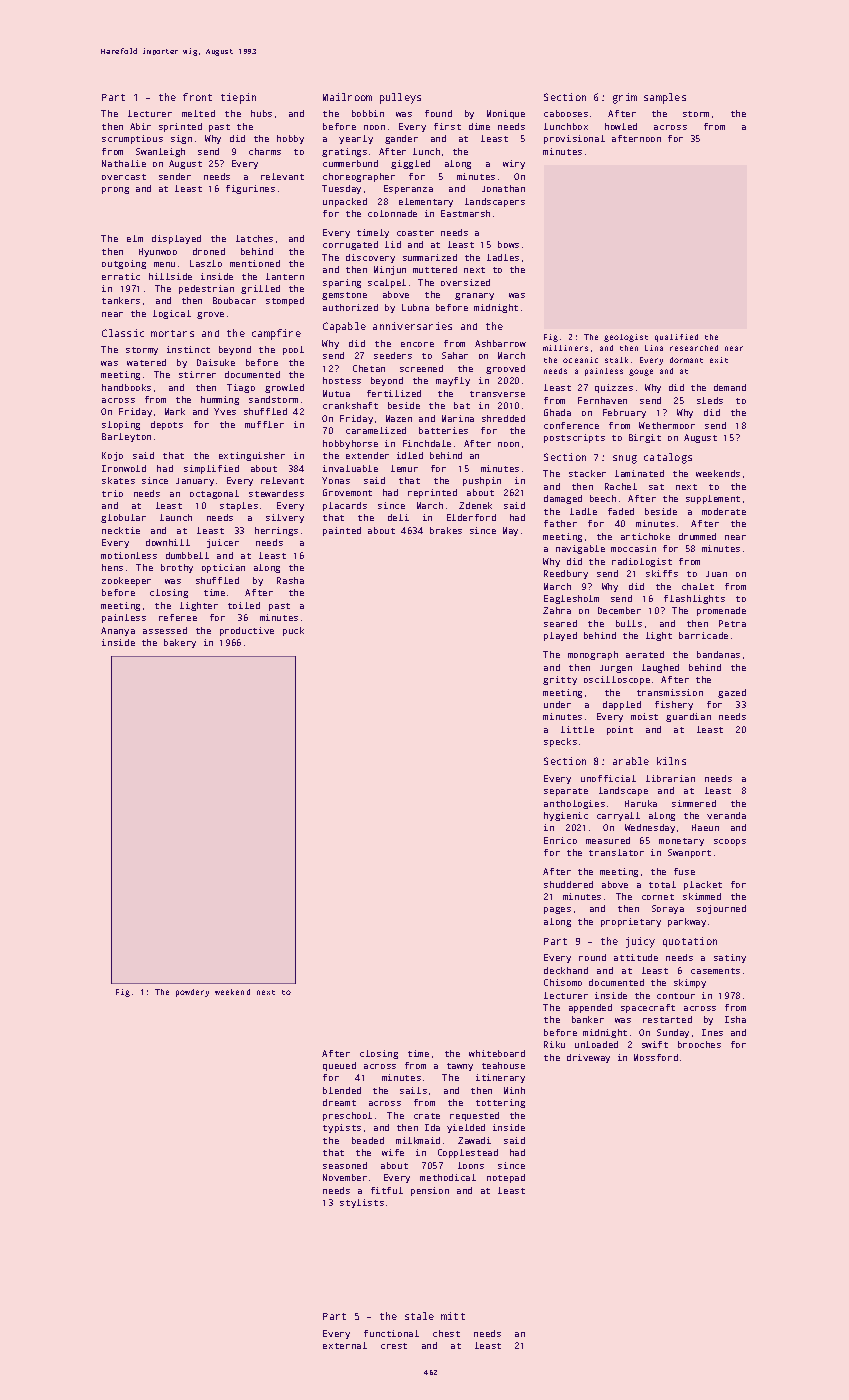 The width and height of the page is (849, 1400). I want to click on November, so click(345, 1177).
